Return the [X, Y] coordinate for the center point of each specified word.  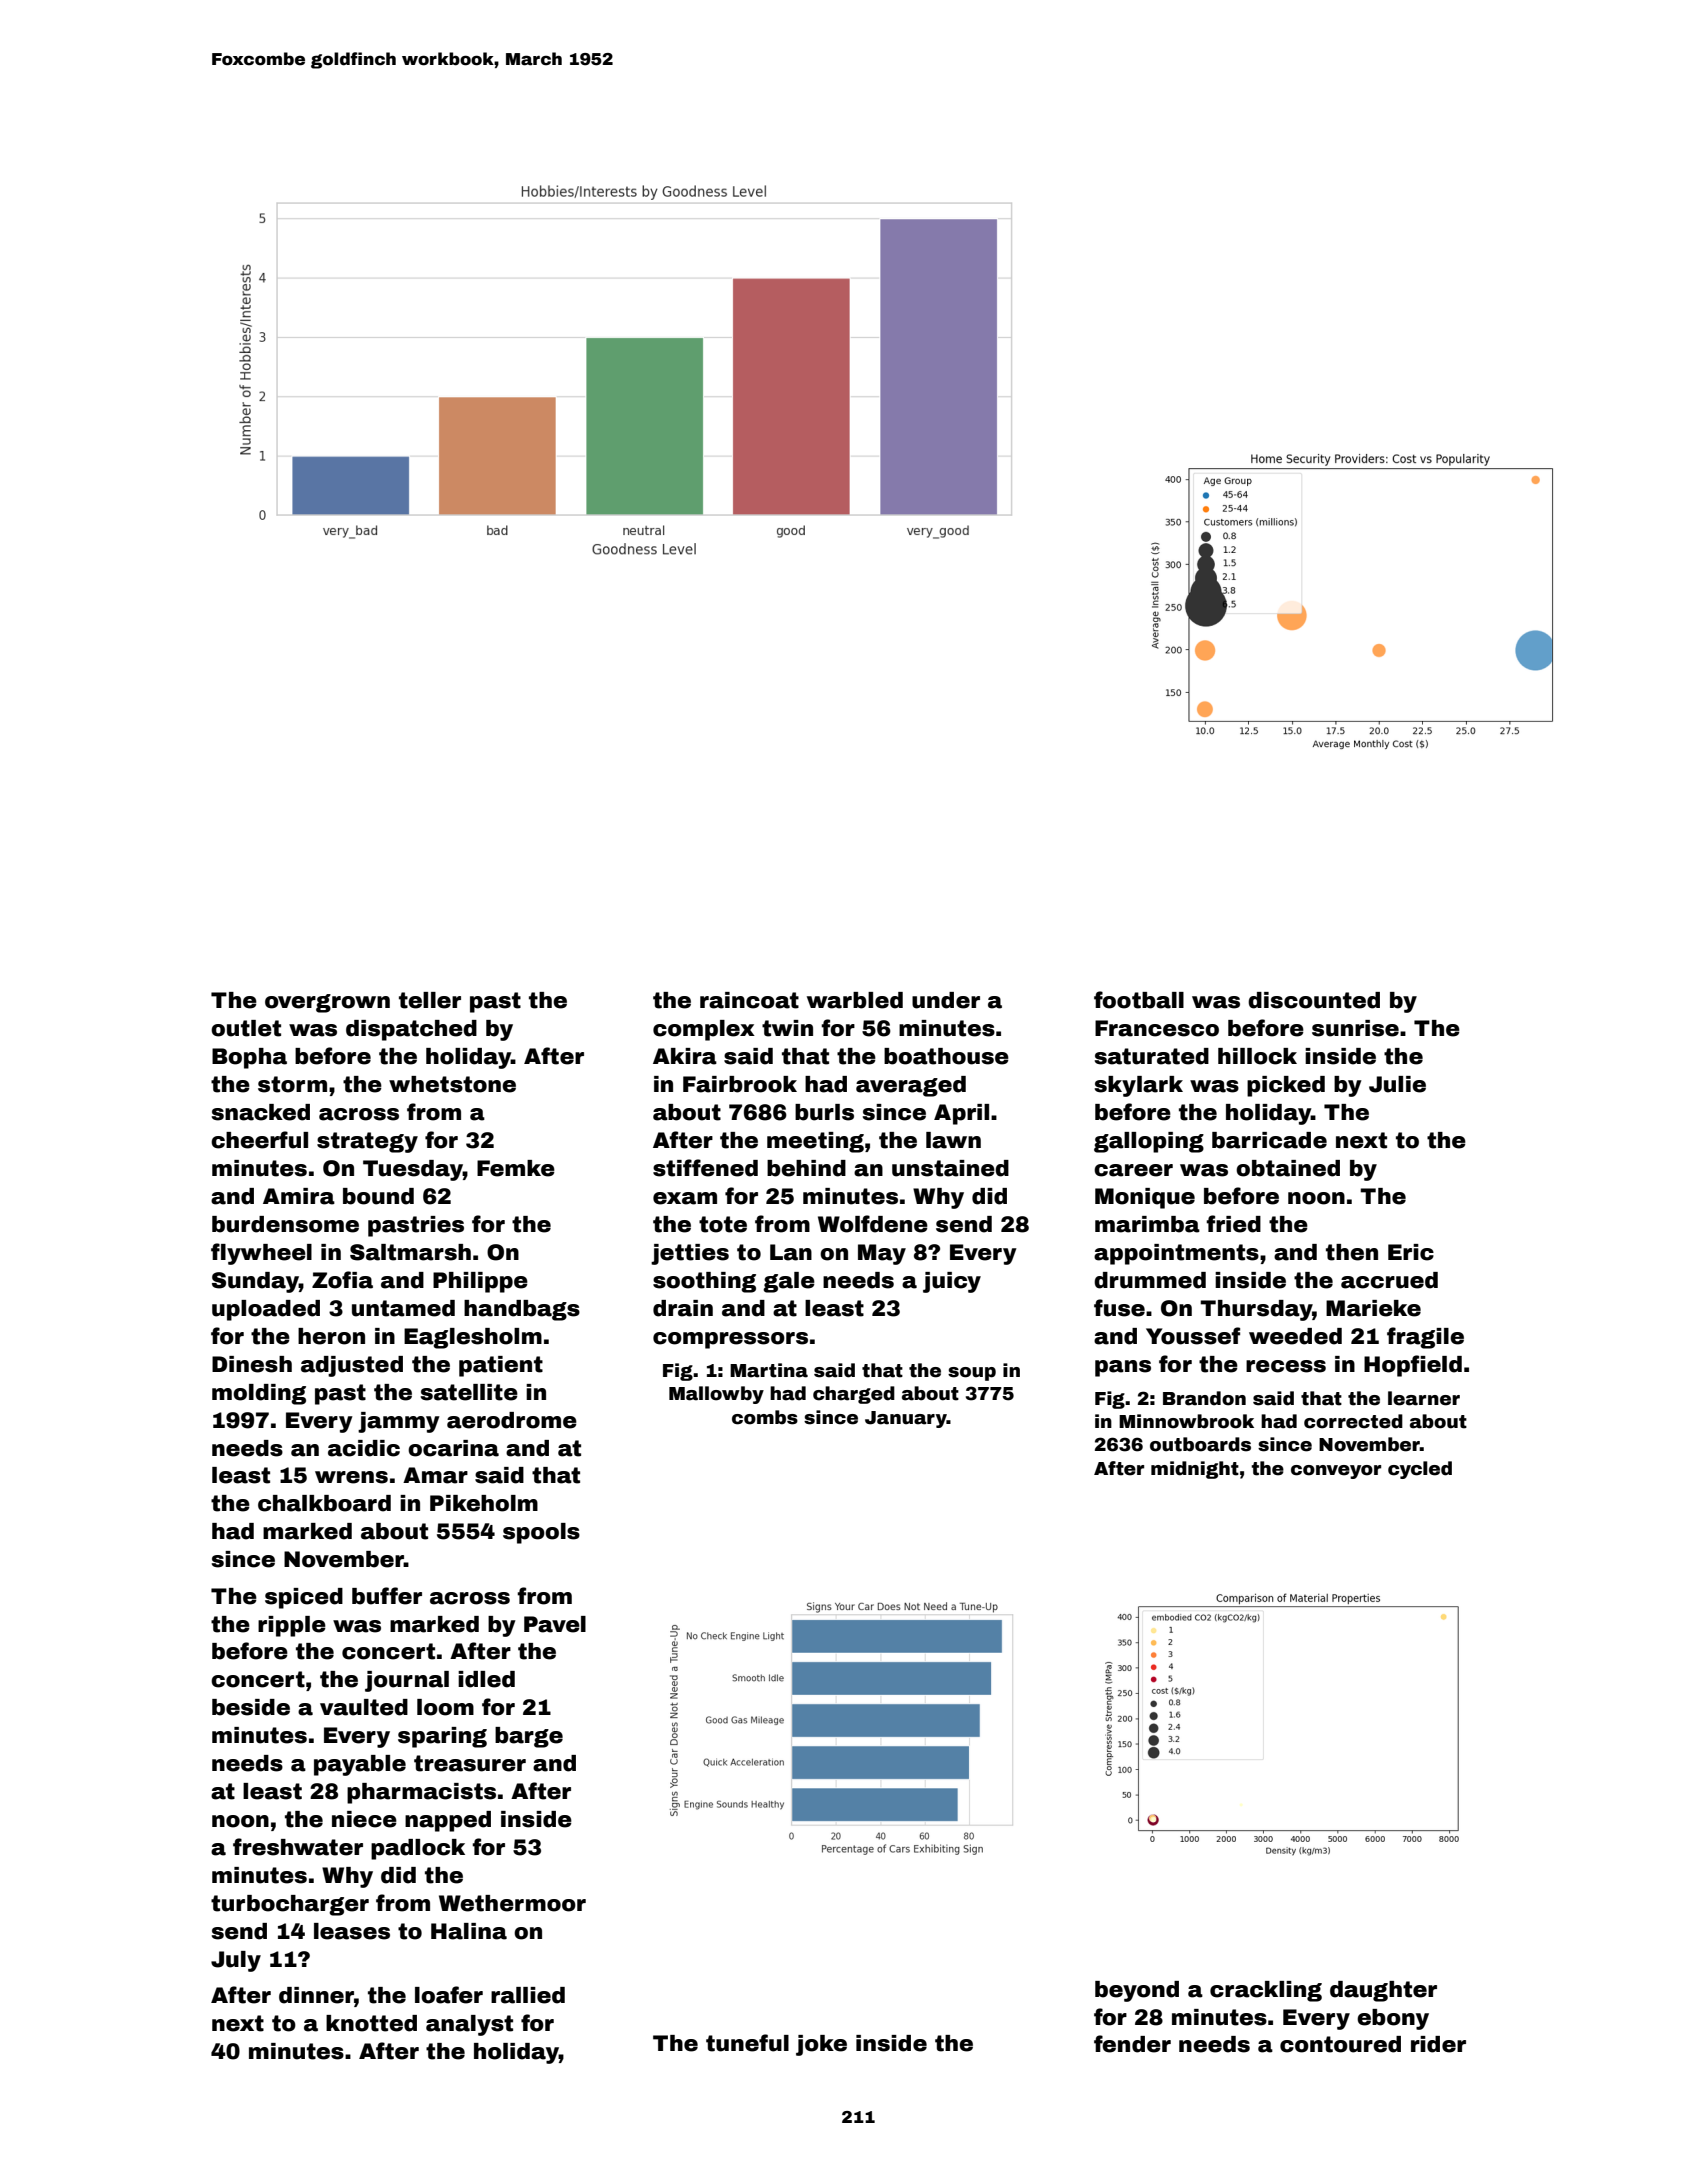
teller [430, 1000]
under [946, 1000]
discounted [1314, 1000]
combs [765, 1417]
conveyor [1336, 1472]
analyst [469, 2025]
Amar [435, 1475]
